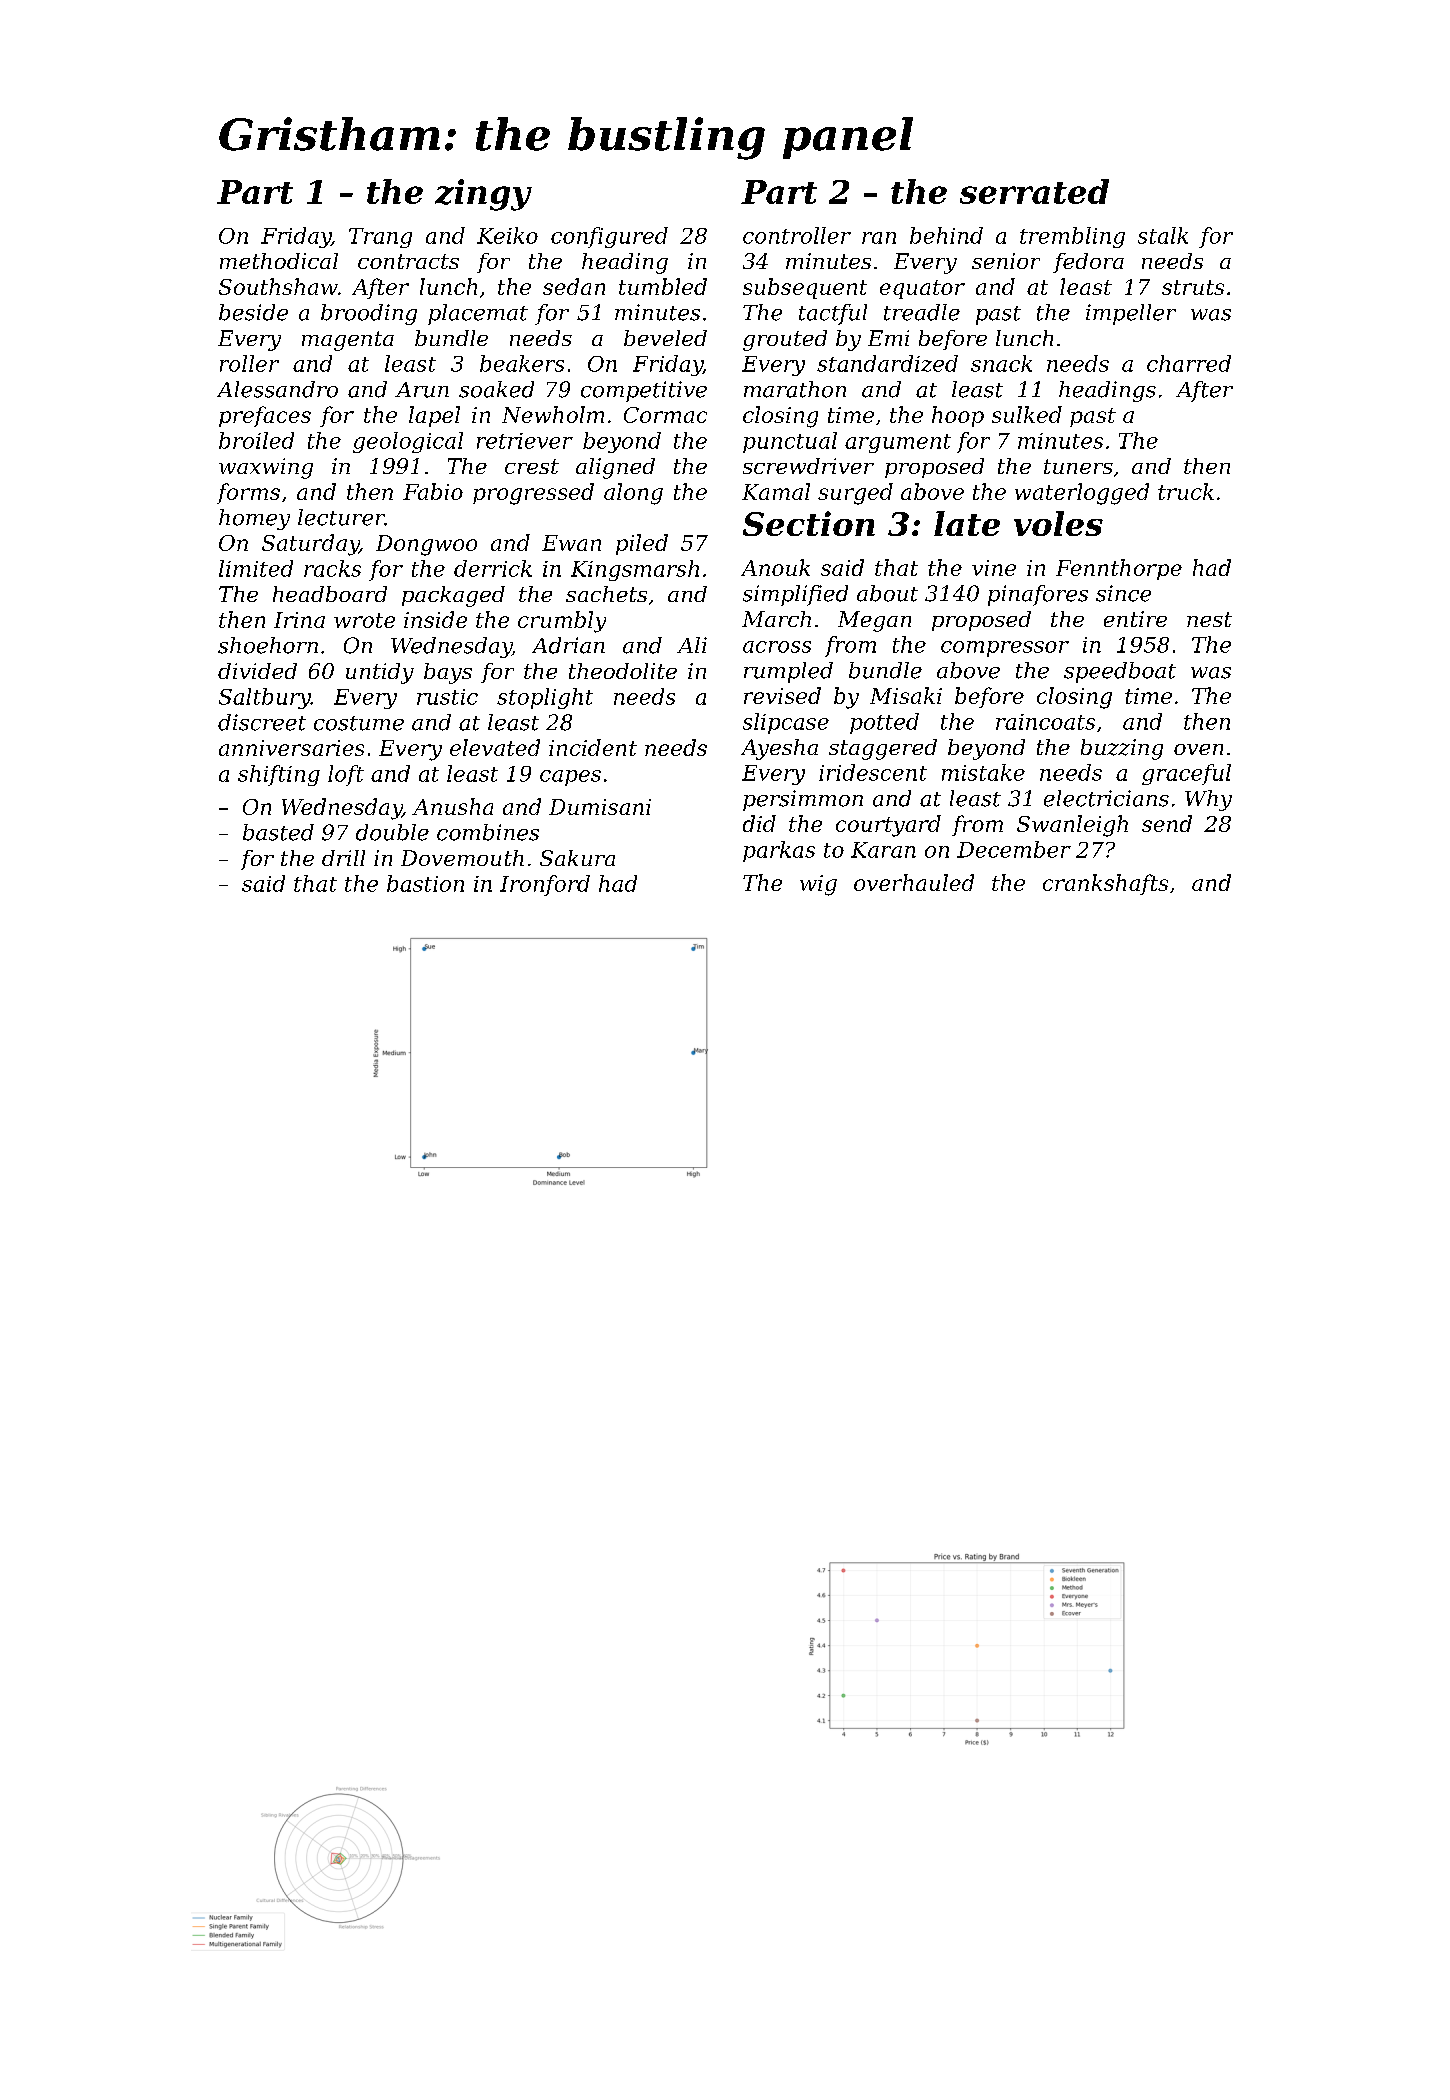  What do you see at coordinates (644, 391) in the document?
I see `competitive` at bounding box center [644, 391].
